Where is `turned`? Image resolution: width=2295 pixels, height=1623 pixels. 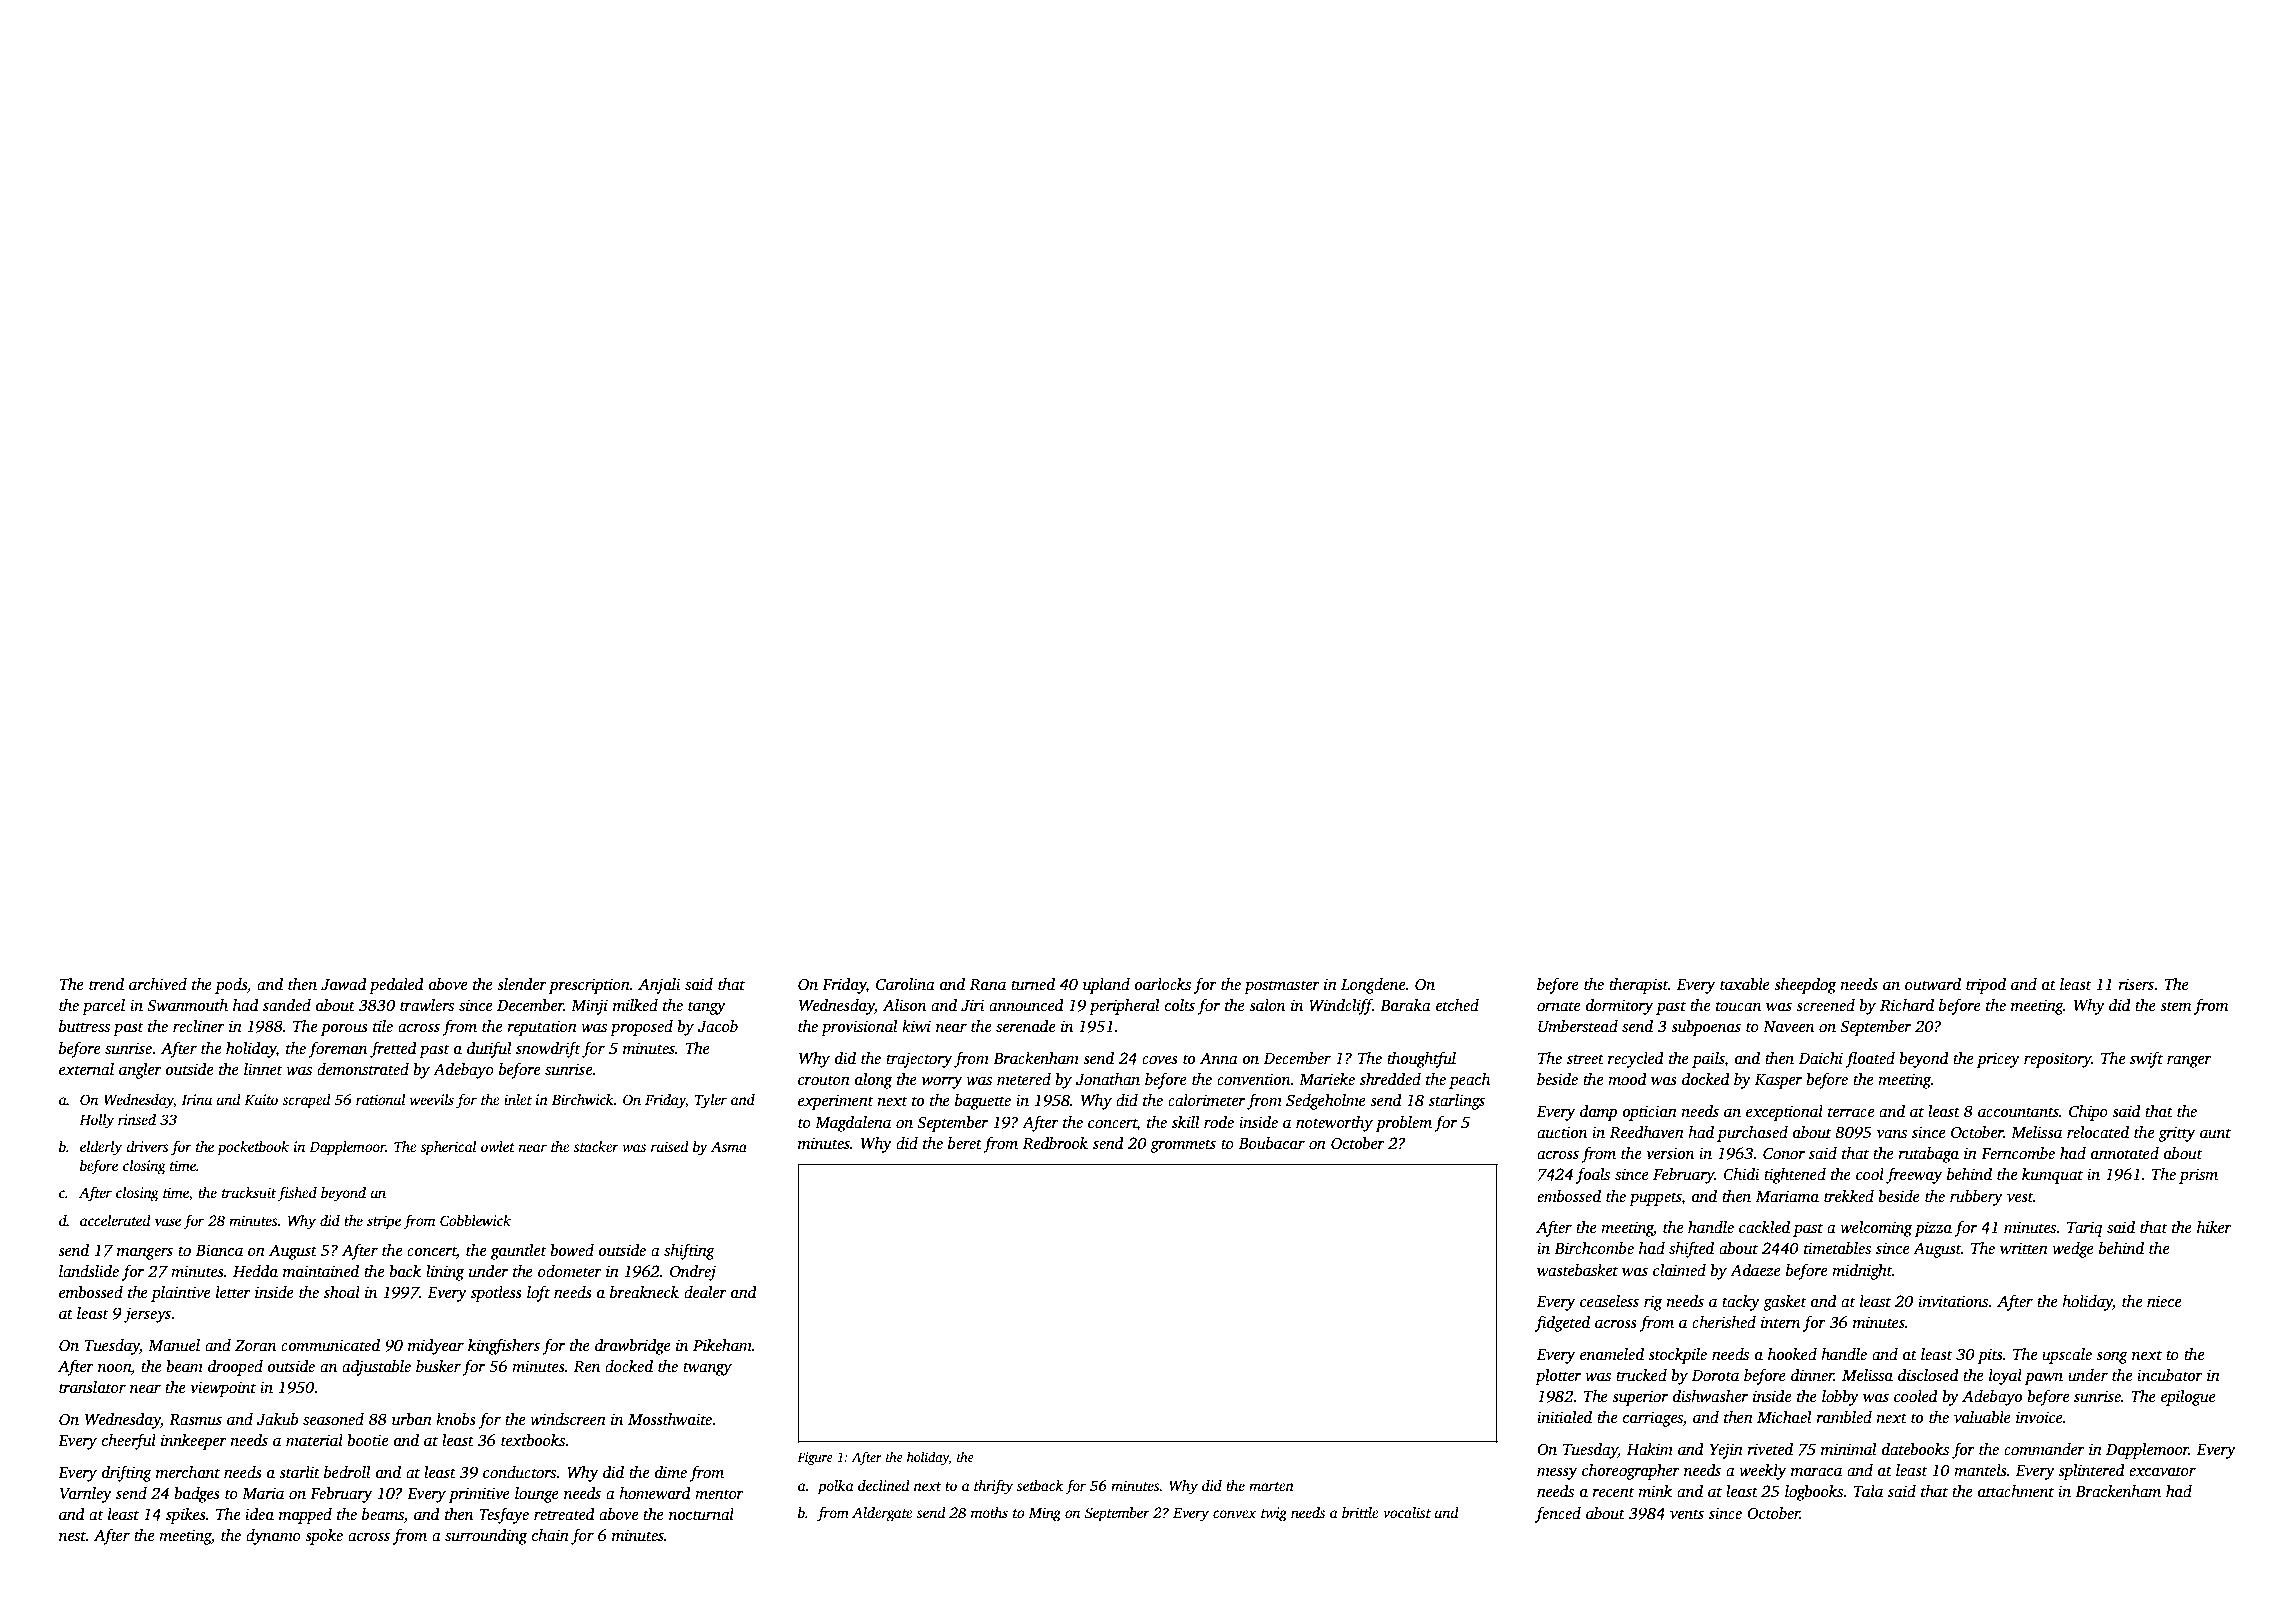 turned is located at coordinates (1033, 984).
